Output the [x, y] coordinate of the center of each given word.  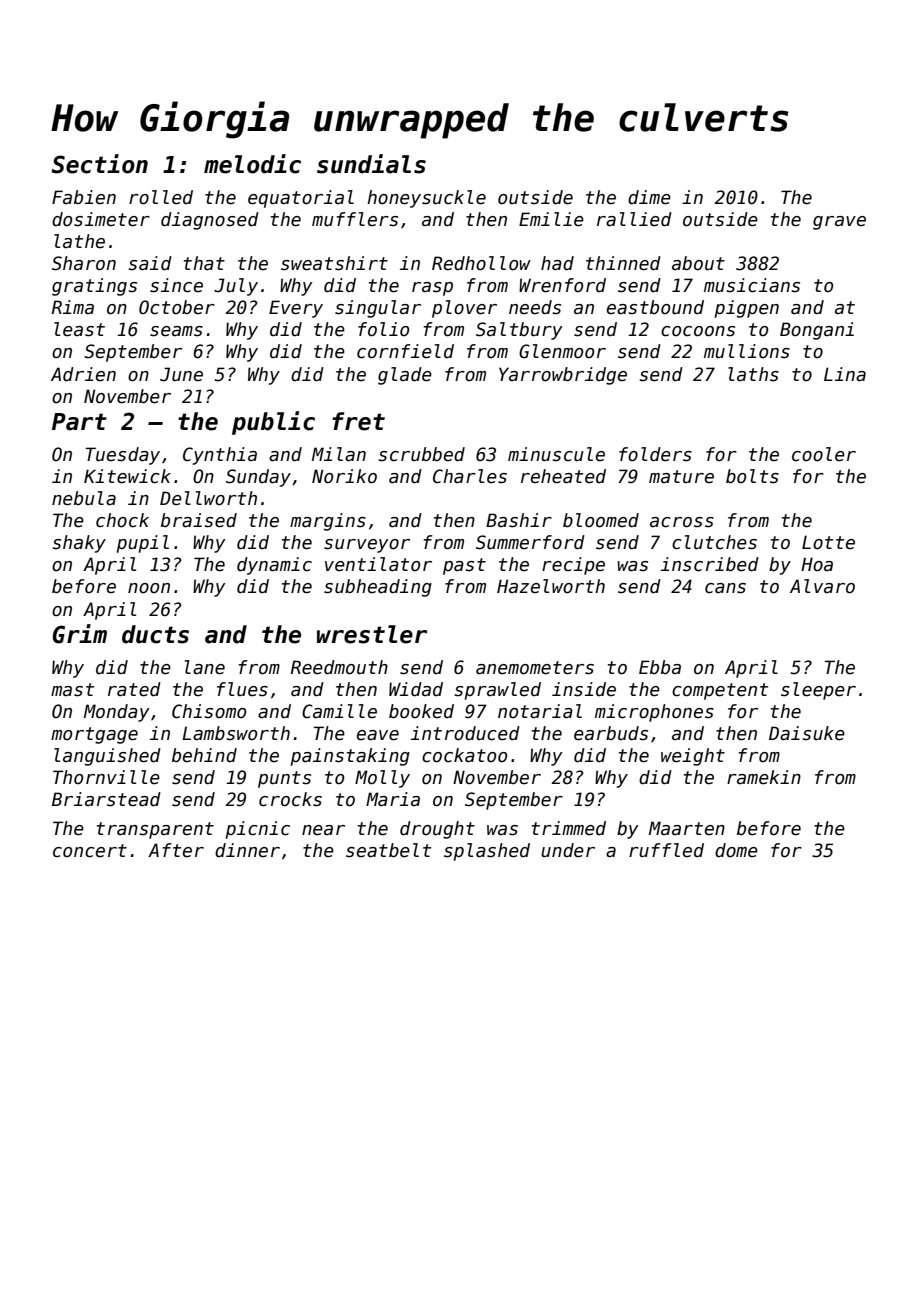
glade [405, 376]
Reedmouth [339, 667]
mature [681, 477]
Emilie [551, 219]
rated [134, 689]
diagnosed [210, 221]
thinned [623, 263]
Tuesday [123, 456]
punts [284, 779]
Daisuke [807, 733]
